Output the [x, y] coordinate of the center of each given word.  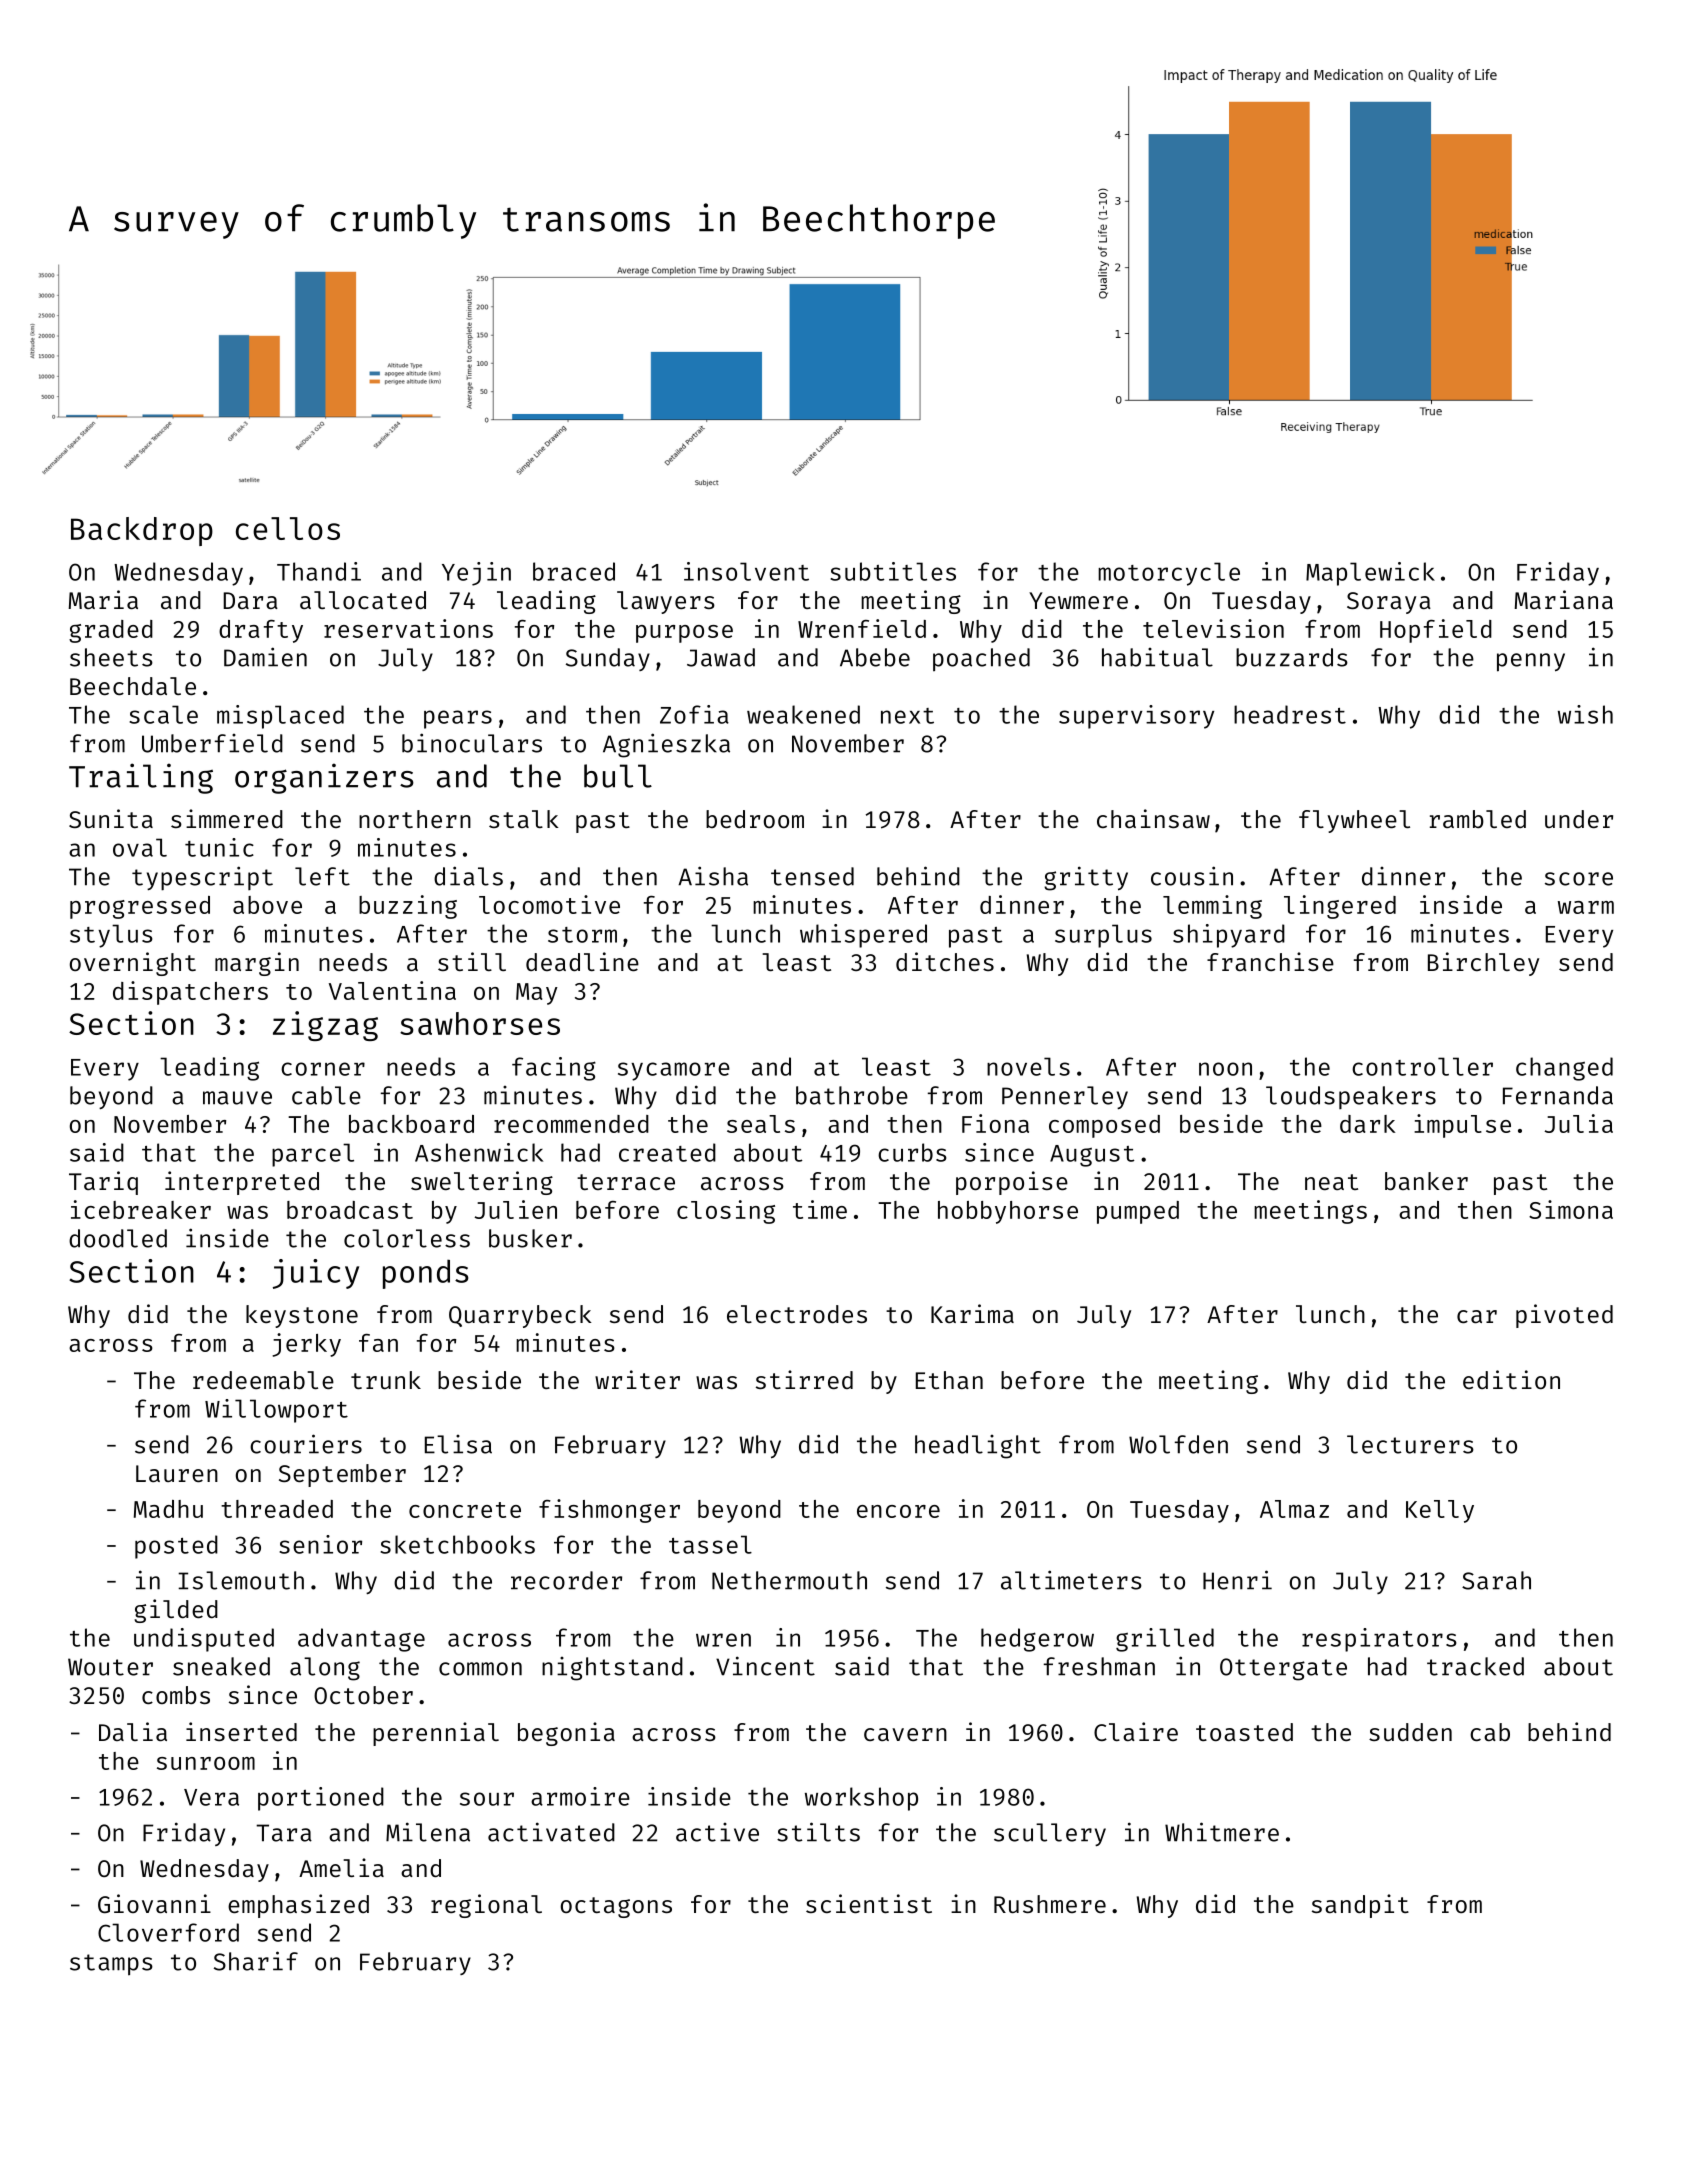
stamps [111, 1964]
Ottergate [1283, 1669]
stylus [111, 936]
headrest [1290, 714]
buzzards [1292, 657]
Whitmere [1222, 1832]
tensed [812, 876]
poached [981, 659]
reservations [408, 628]
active [717, 1832]
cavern [905, 1734]
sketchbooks [457, 1544]
